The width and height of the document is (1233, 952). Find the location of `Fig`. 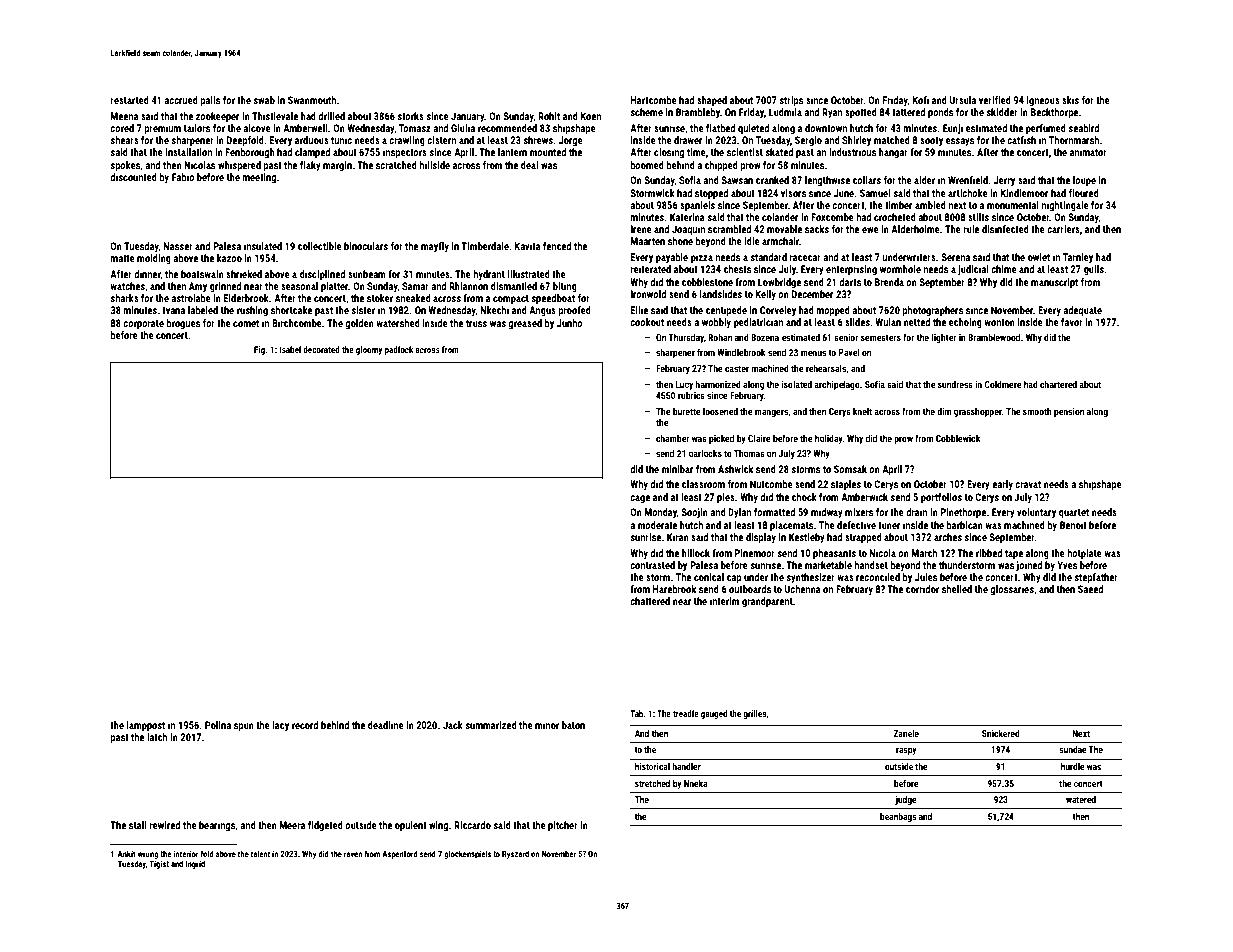

Fig is located at coordinates (259, 350).
